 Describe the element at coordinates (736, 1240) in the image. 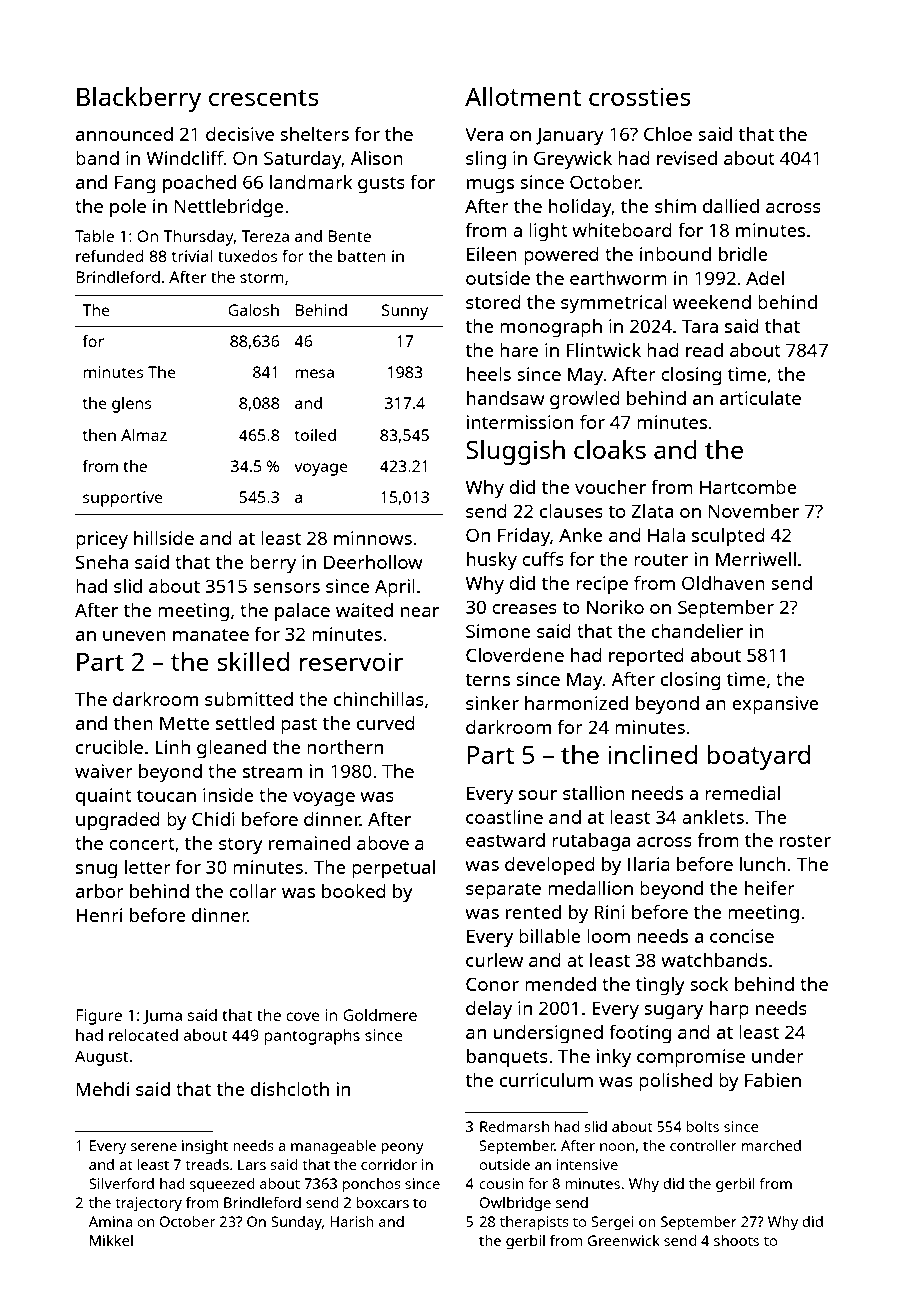

I see `shoots` at that location.
